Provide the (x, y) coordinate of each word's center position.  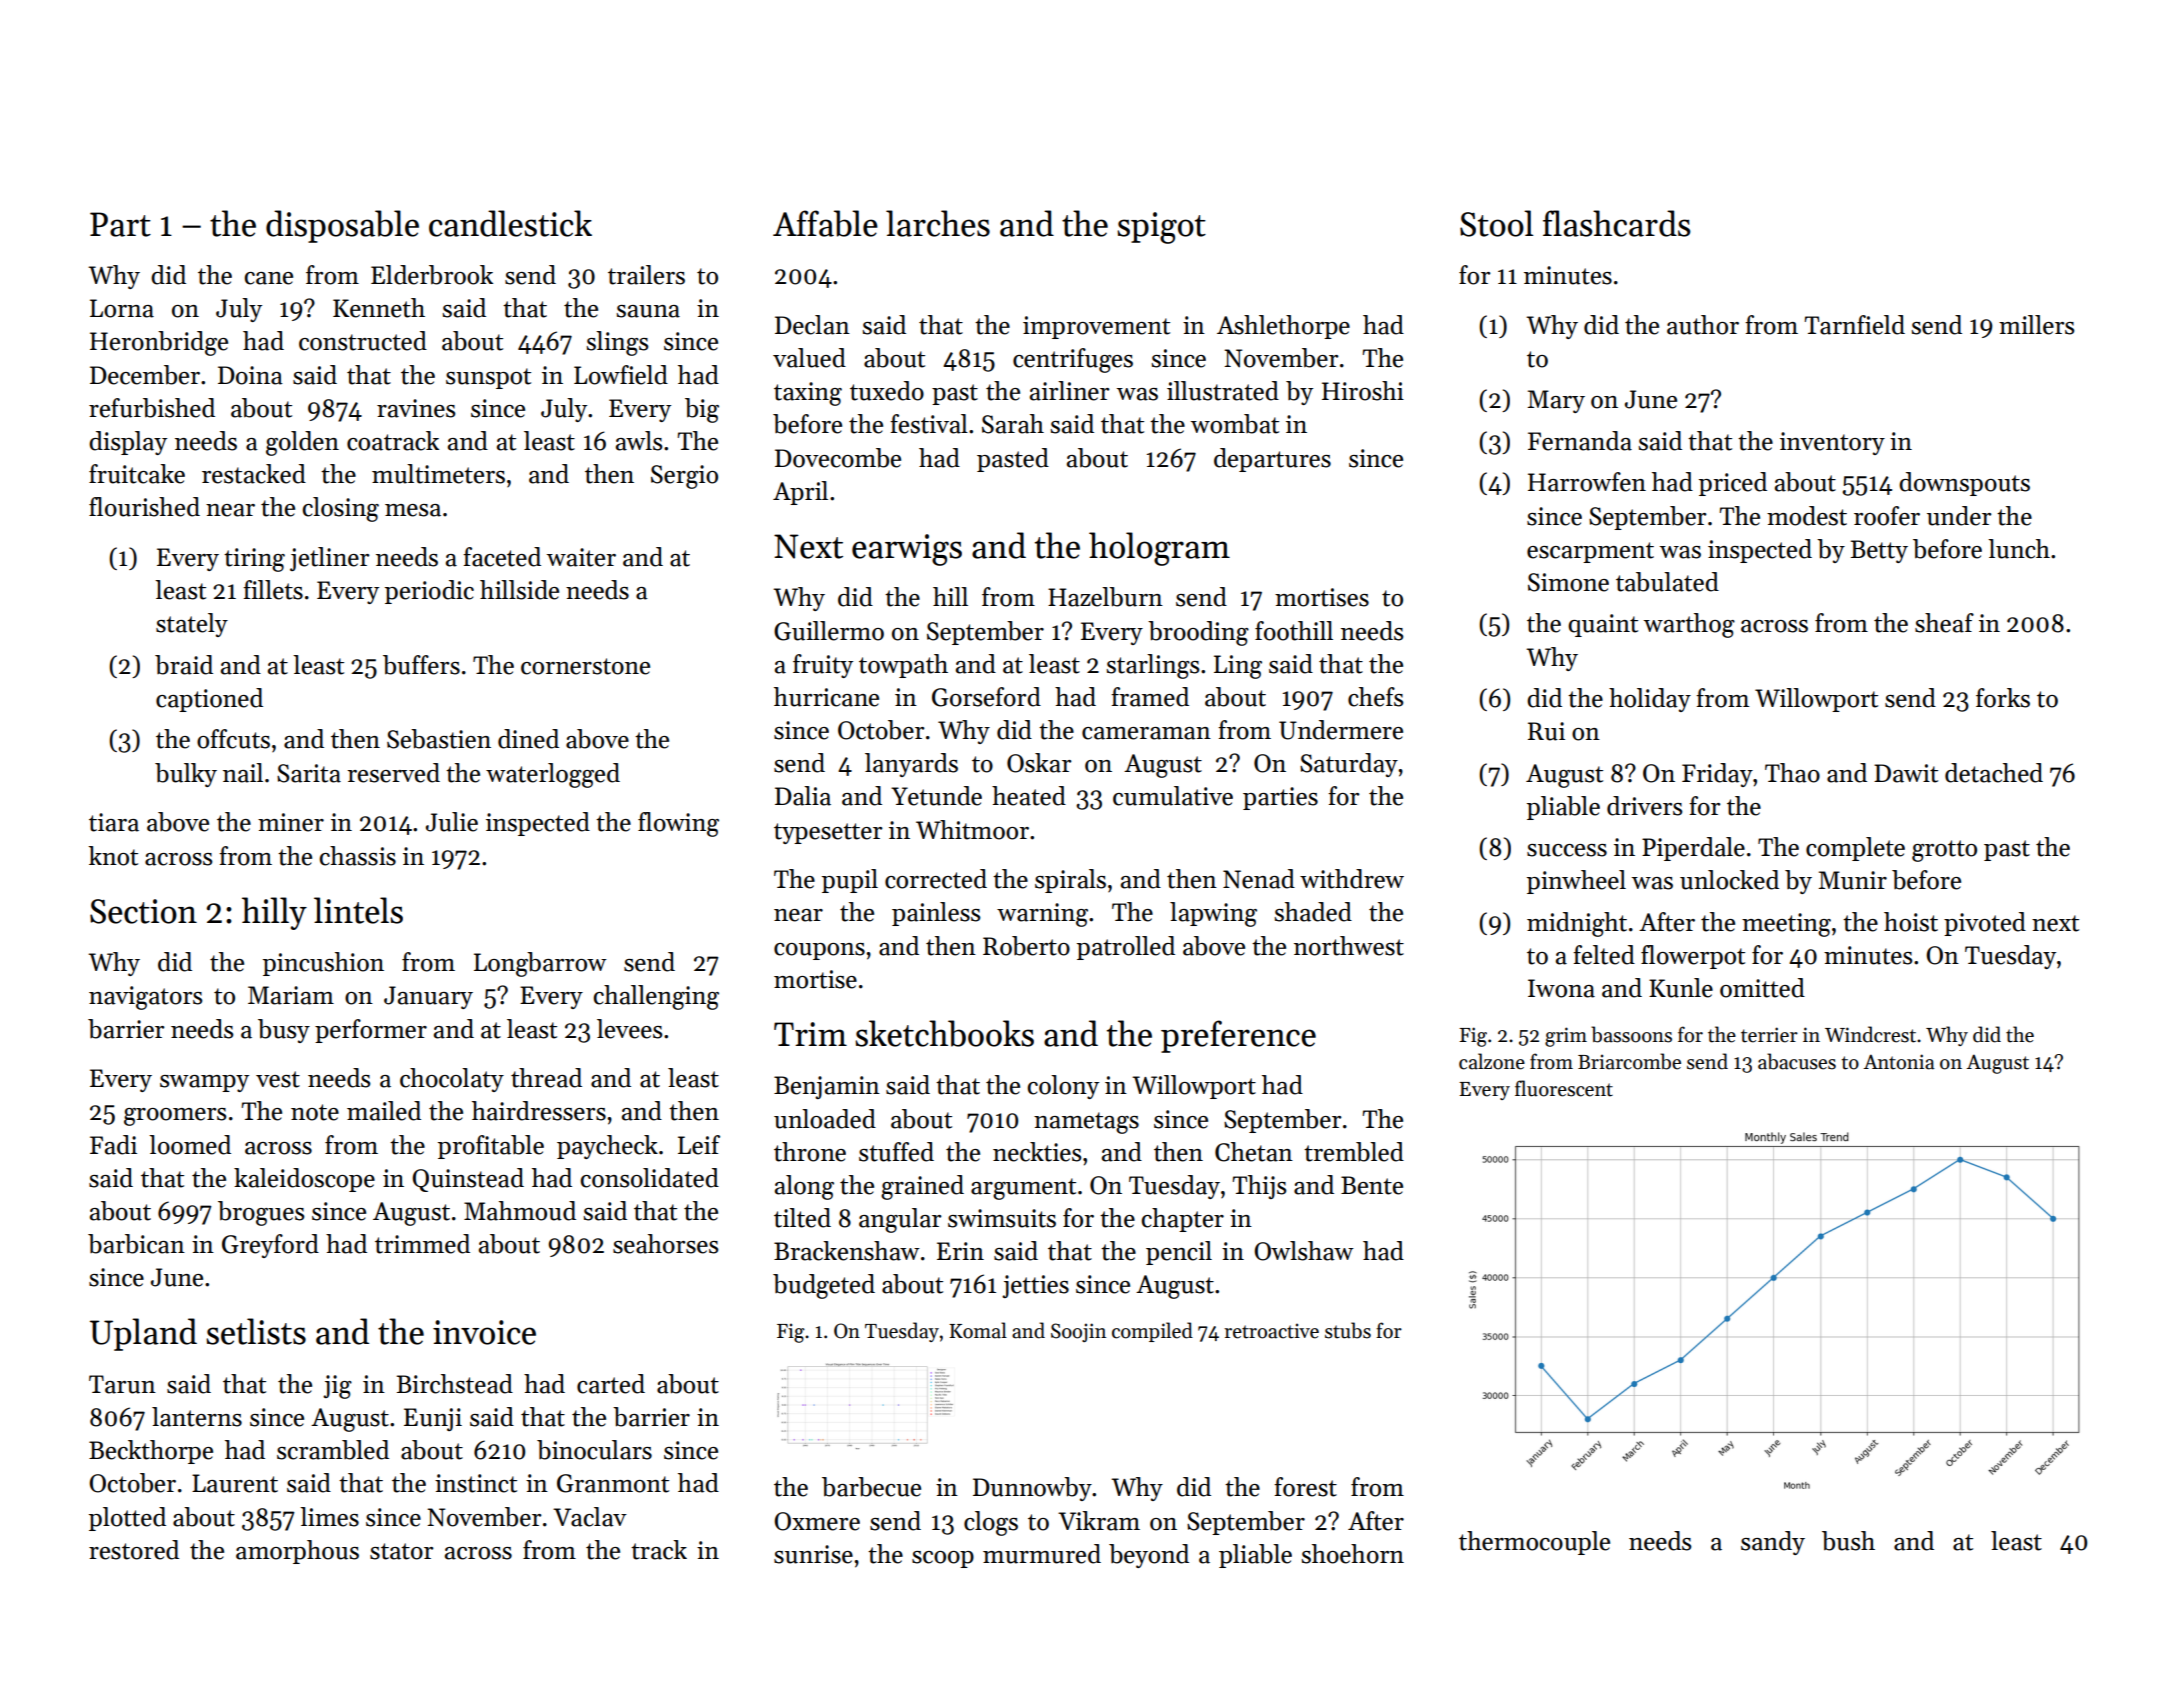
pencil (1179, 1253)
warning (1042, 915)
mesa (413, 510)
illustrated (1223, 391)
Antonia (1899, 1062)
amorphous (297, 1552)
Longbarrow (540, 964)
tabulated (1667, 582)
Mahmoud (520, 1211)
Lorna (122, 308)
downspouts (1964, 484)
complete (1855, 849)
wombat (1235, 424)
